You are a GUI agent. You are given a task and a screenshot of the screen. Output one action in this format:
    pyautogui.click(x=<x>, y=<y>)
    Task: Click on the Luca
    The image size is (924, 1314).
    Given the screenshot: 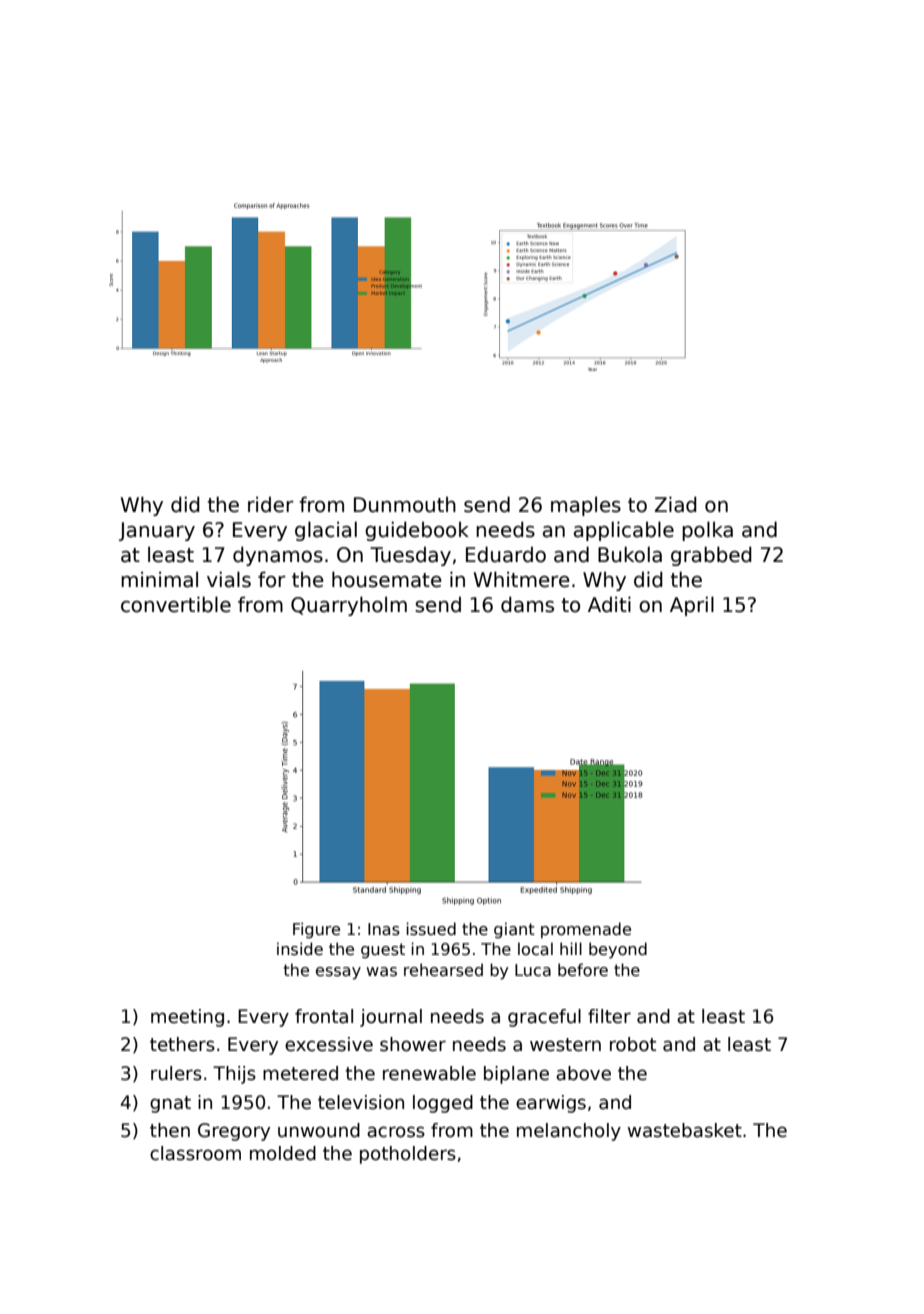 What is the action you would take?
    pyautogui.click(x=533, y=970)
